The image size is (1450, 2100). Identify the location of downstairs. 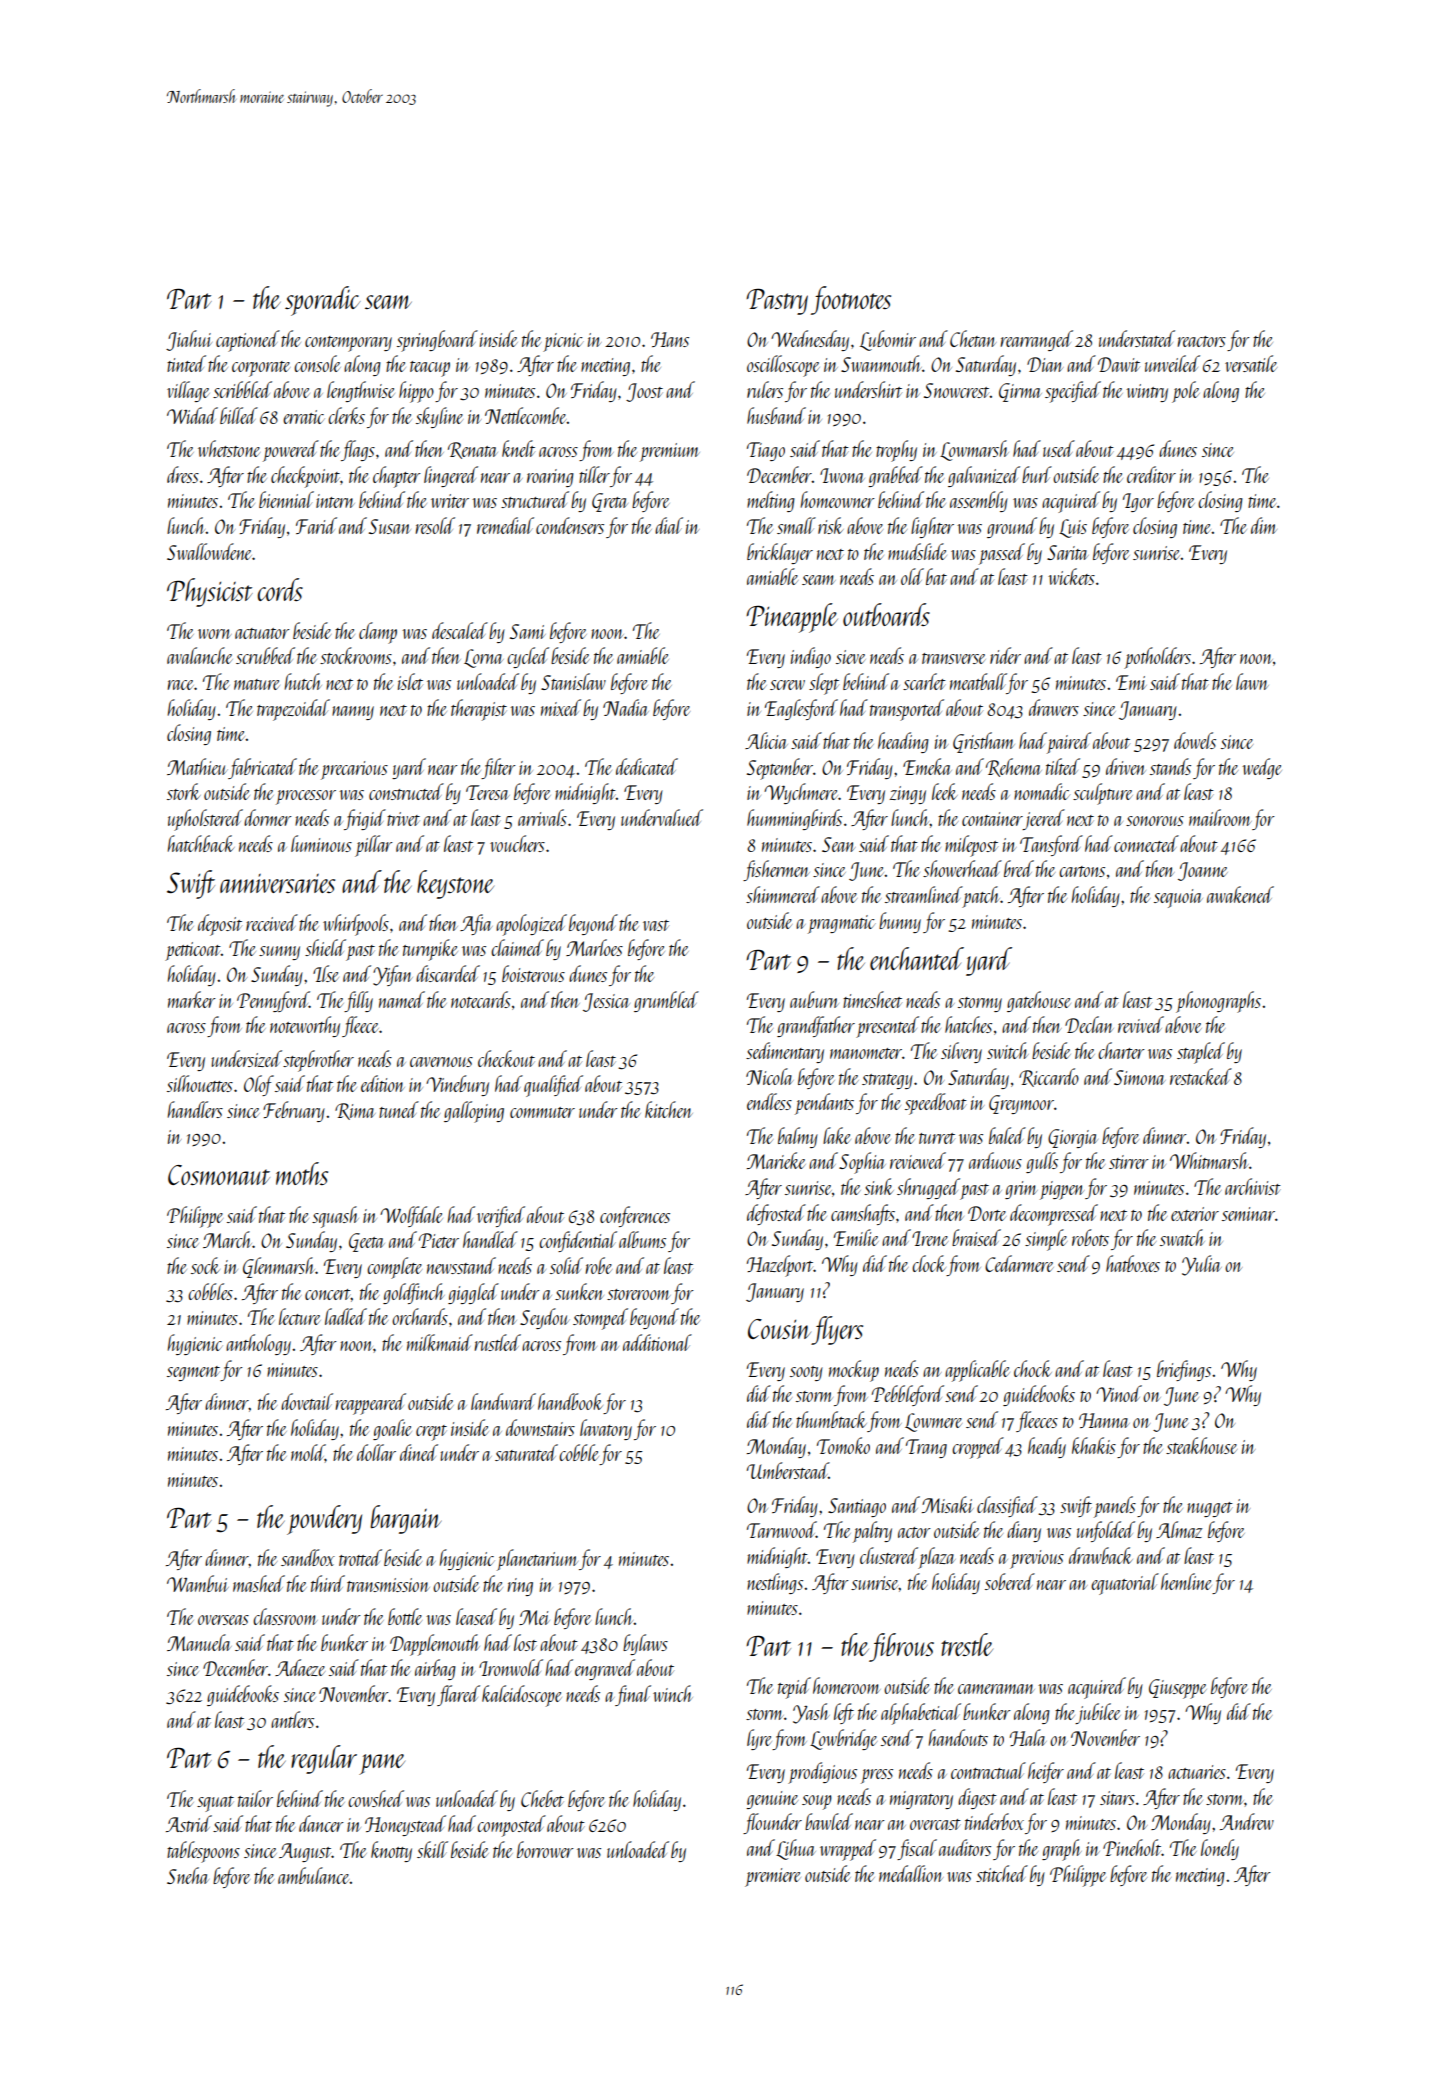
(540, 1427).
